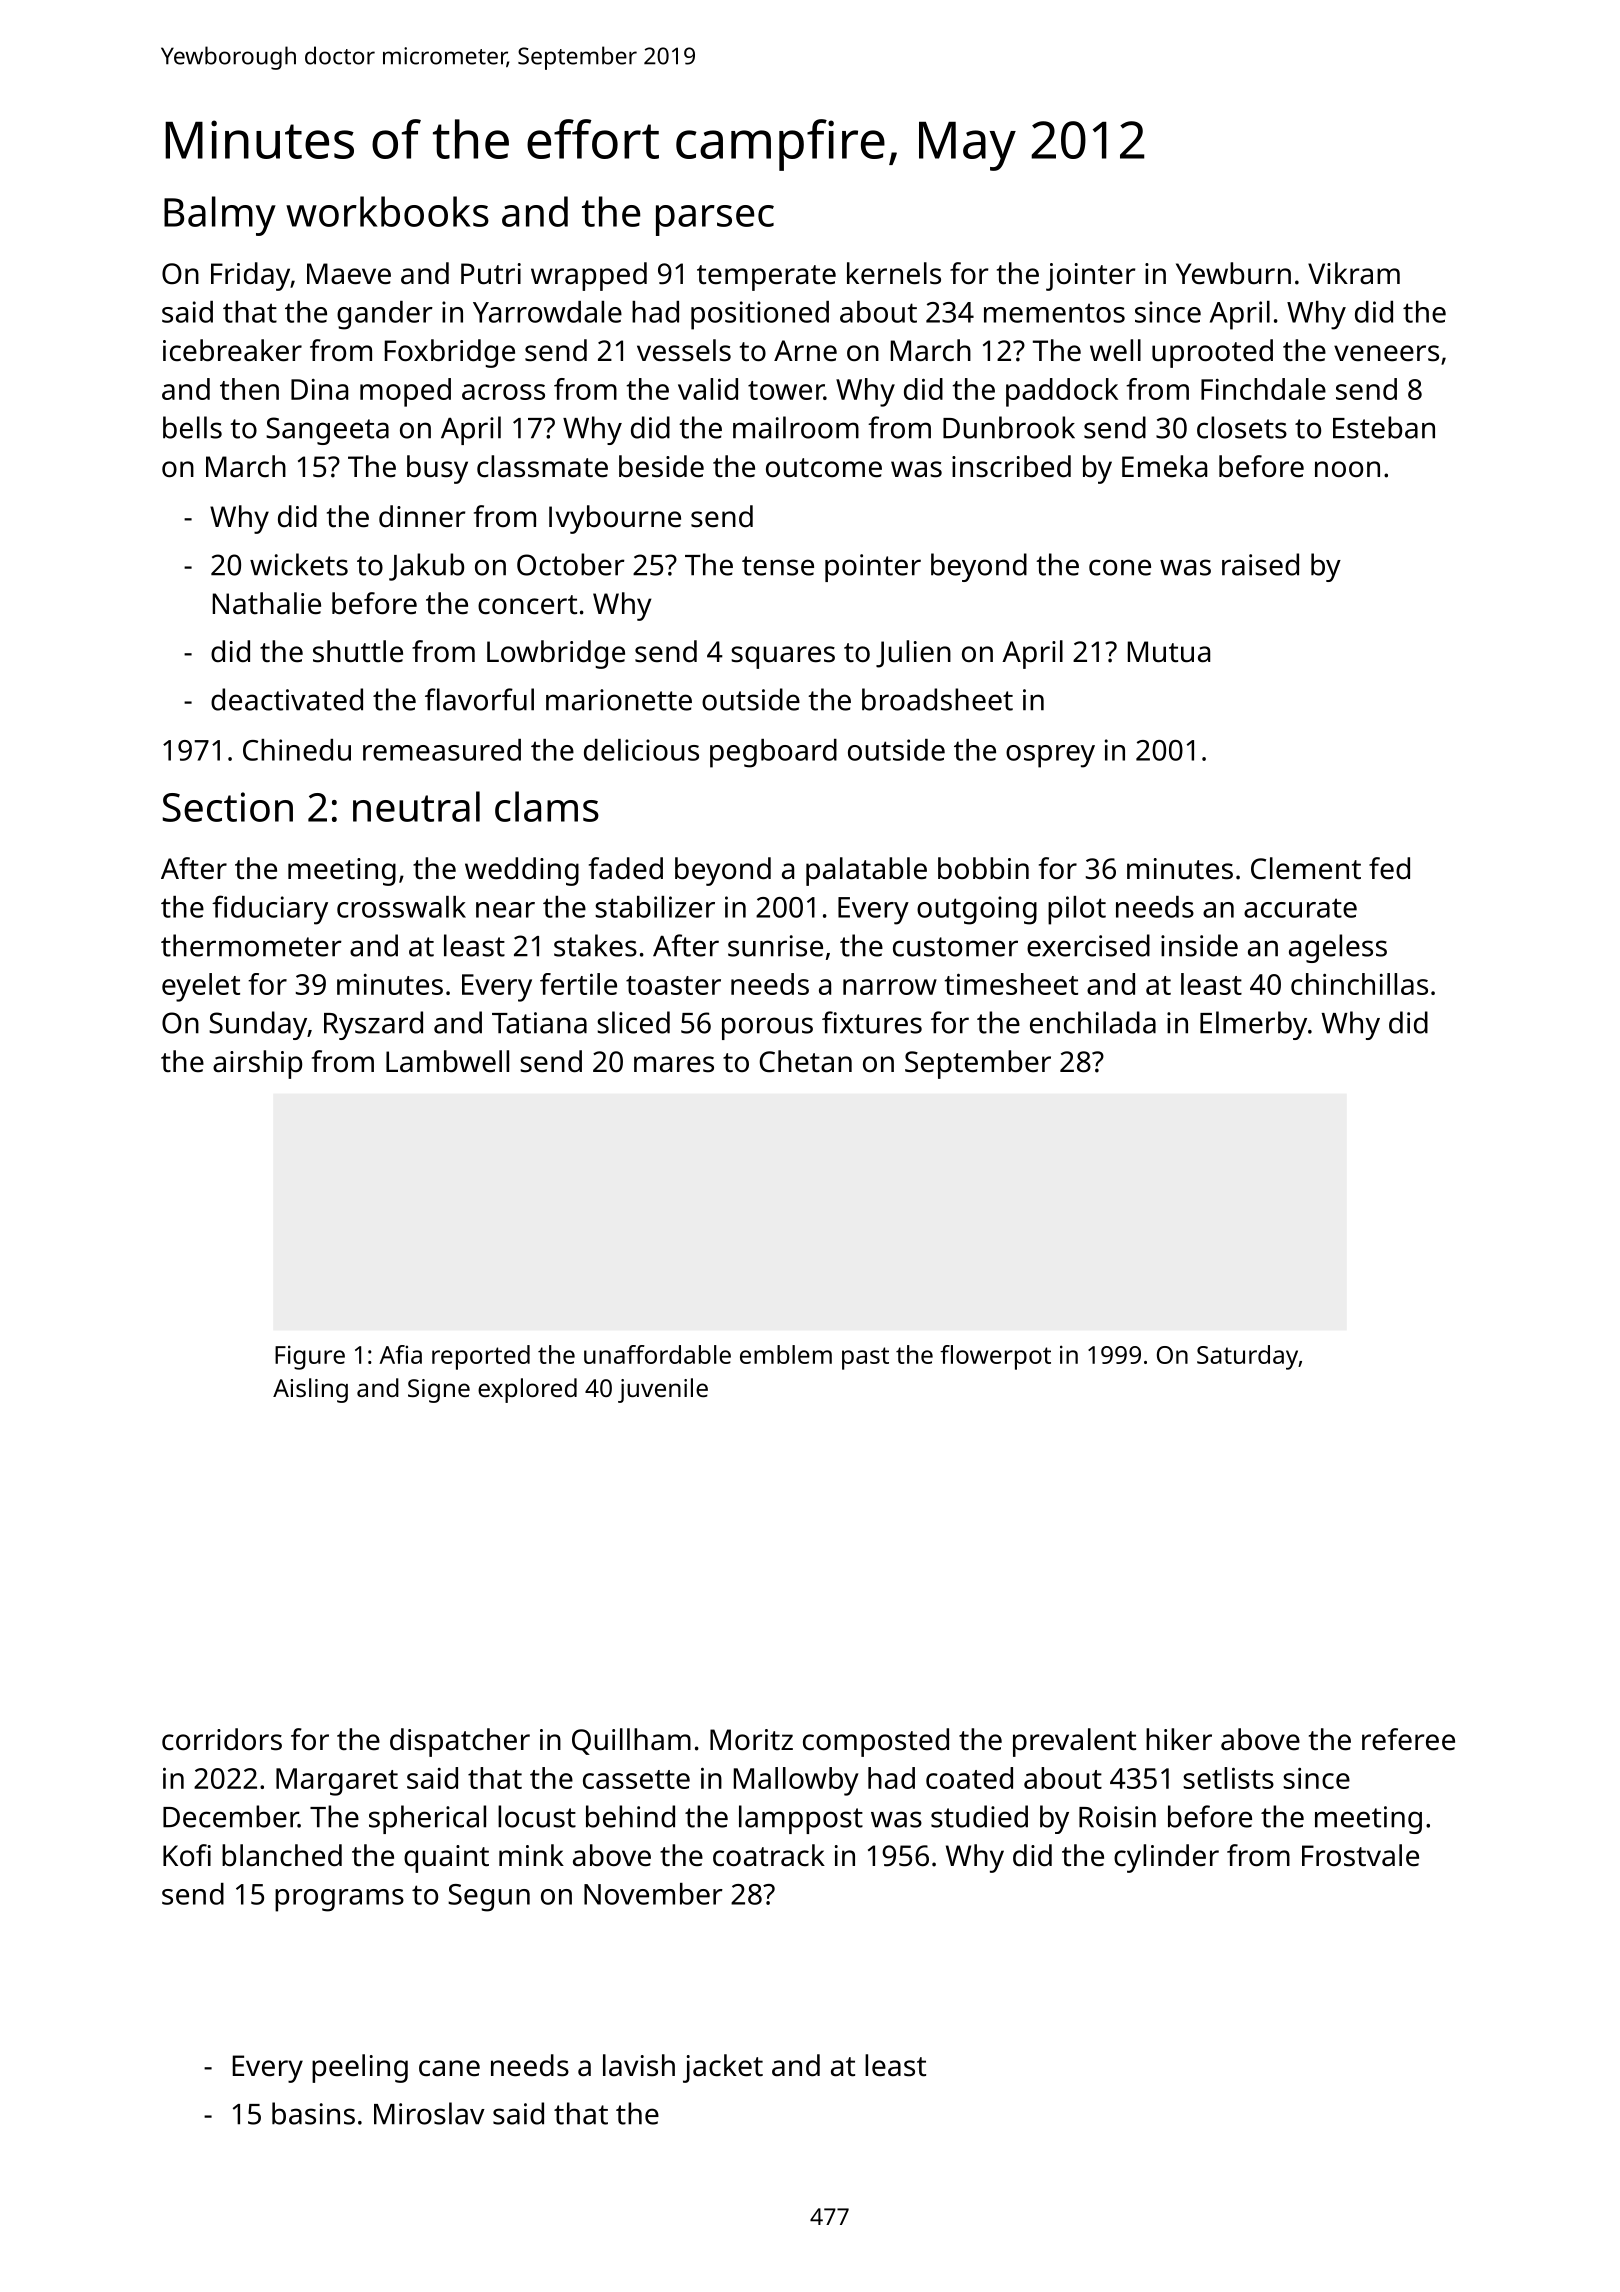  Describe the element at coordinates (715, 220) in the document. I see `parsec` at that location.
